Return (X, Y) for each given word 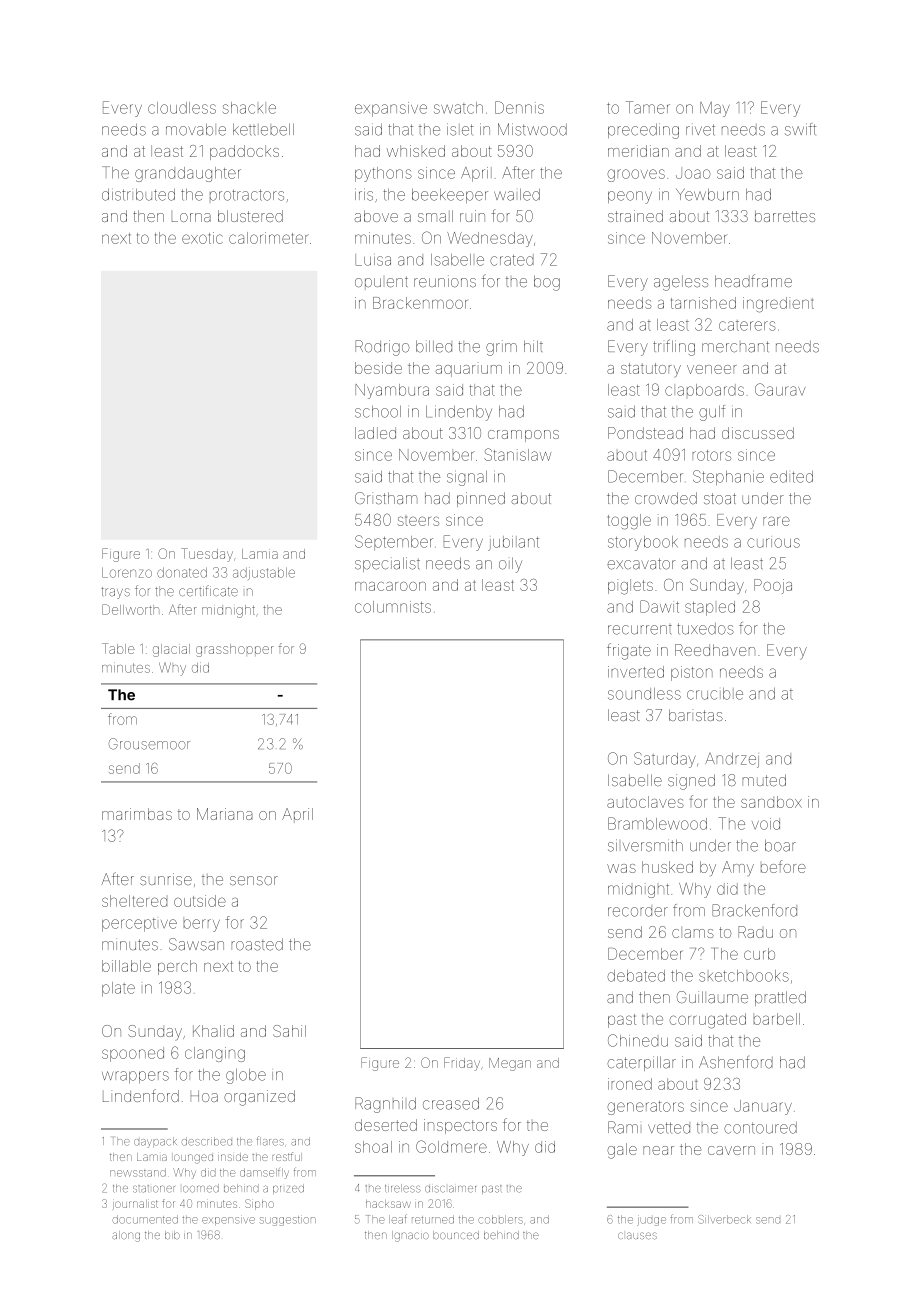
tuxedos (705, 629)
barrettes (785, 216)
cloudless (182, 108)
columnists (393, 607)
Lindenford (141, 1095)
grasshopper (235, 650)
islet (460, 129)
